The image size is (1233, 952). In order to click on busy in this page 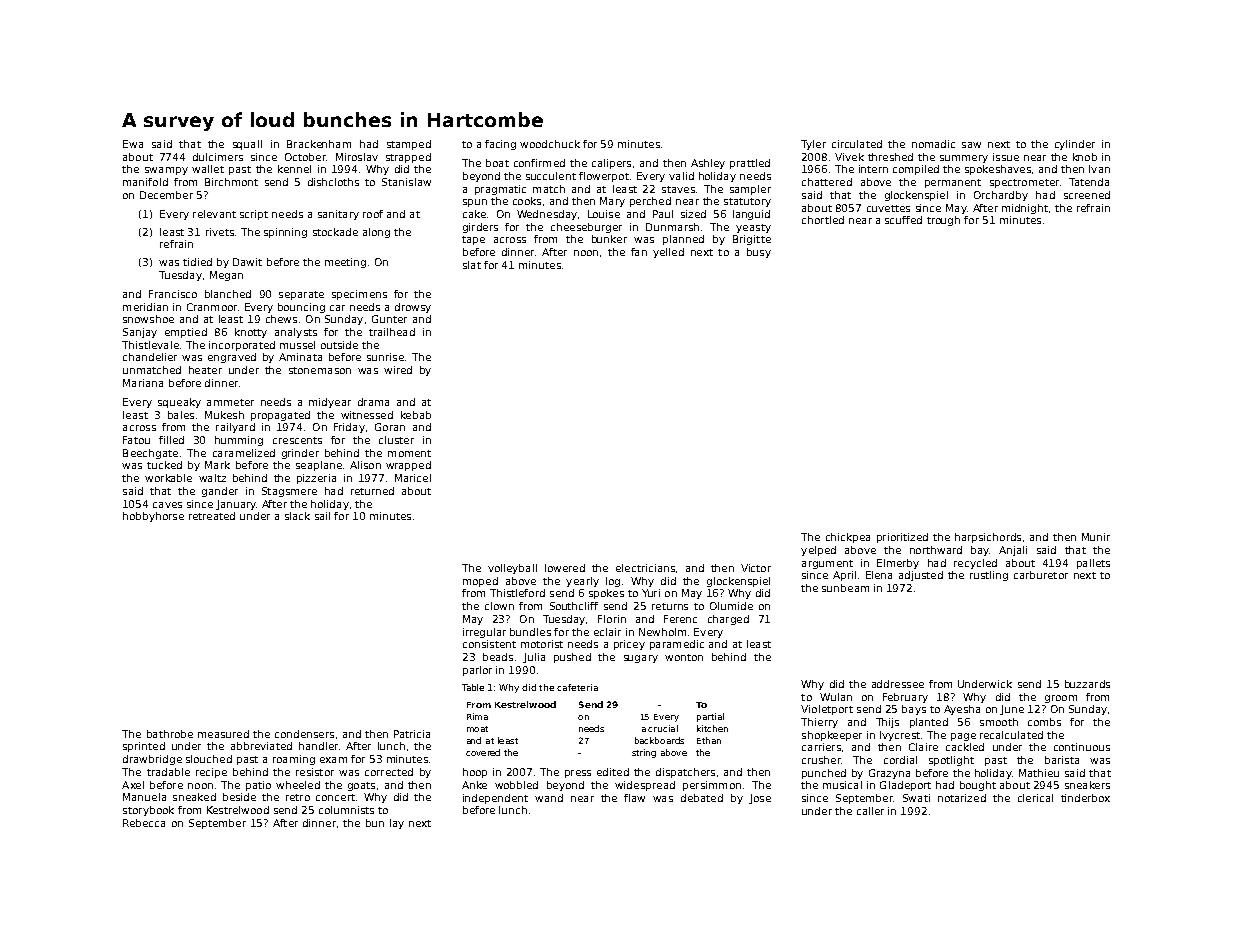, I will do `click(759, 253)`.
